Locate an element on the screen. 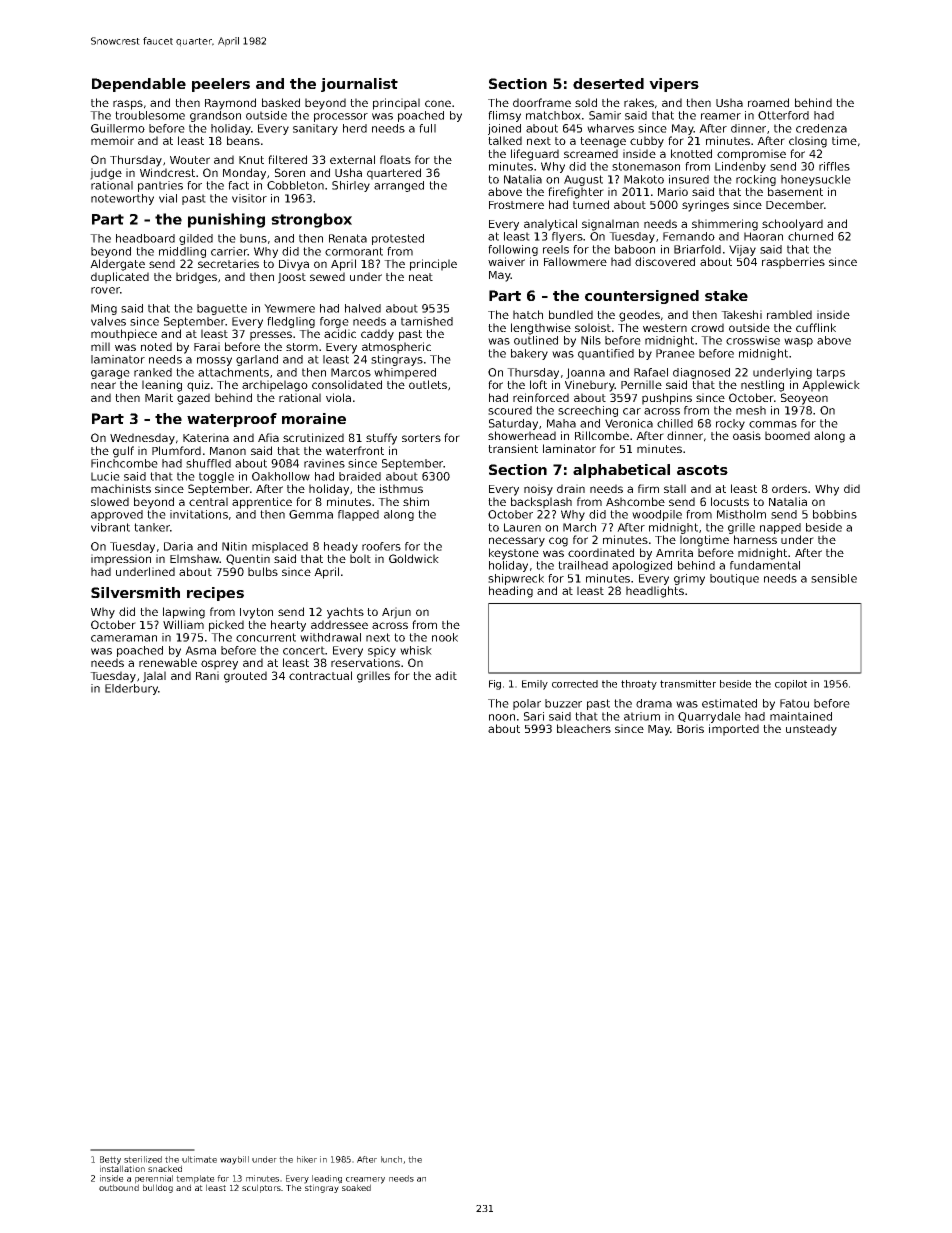  soaked is located at coordinates (356, 1187).
